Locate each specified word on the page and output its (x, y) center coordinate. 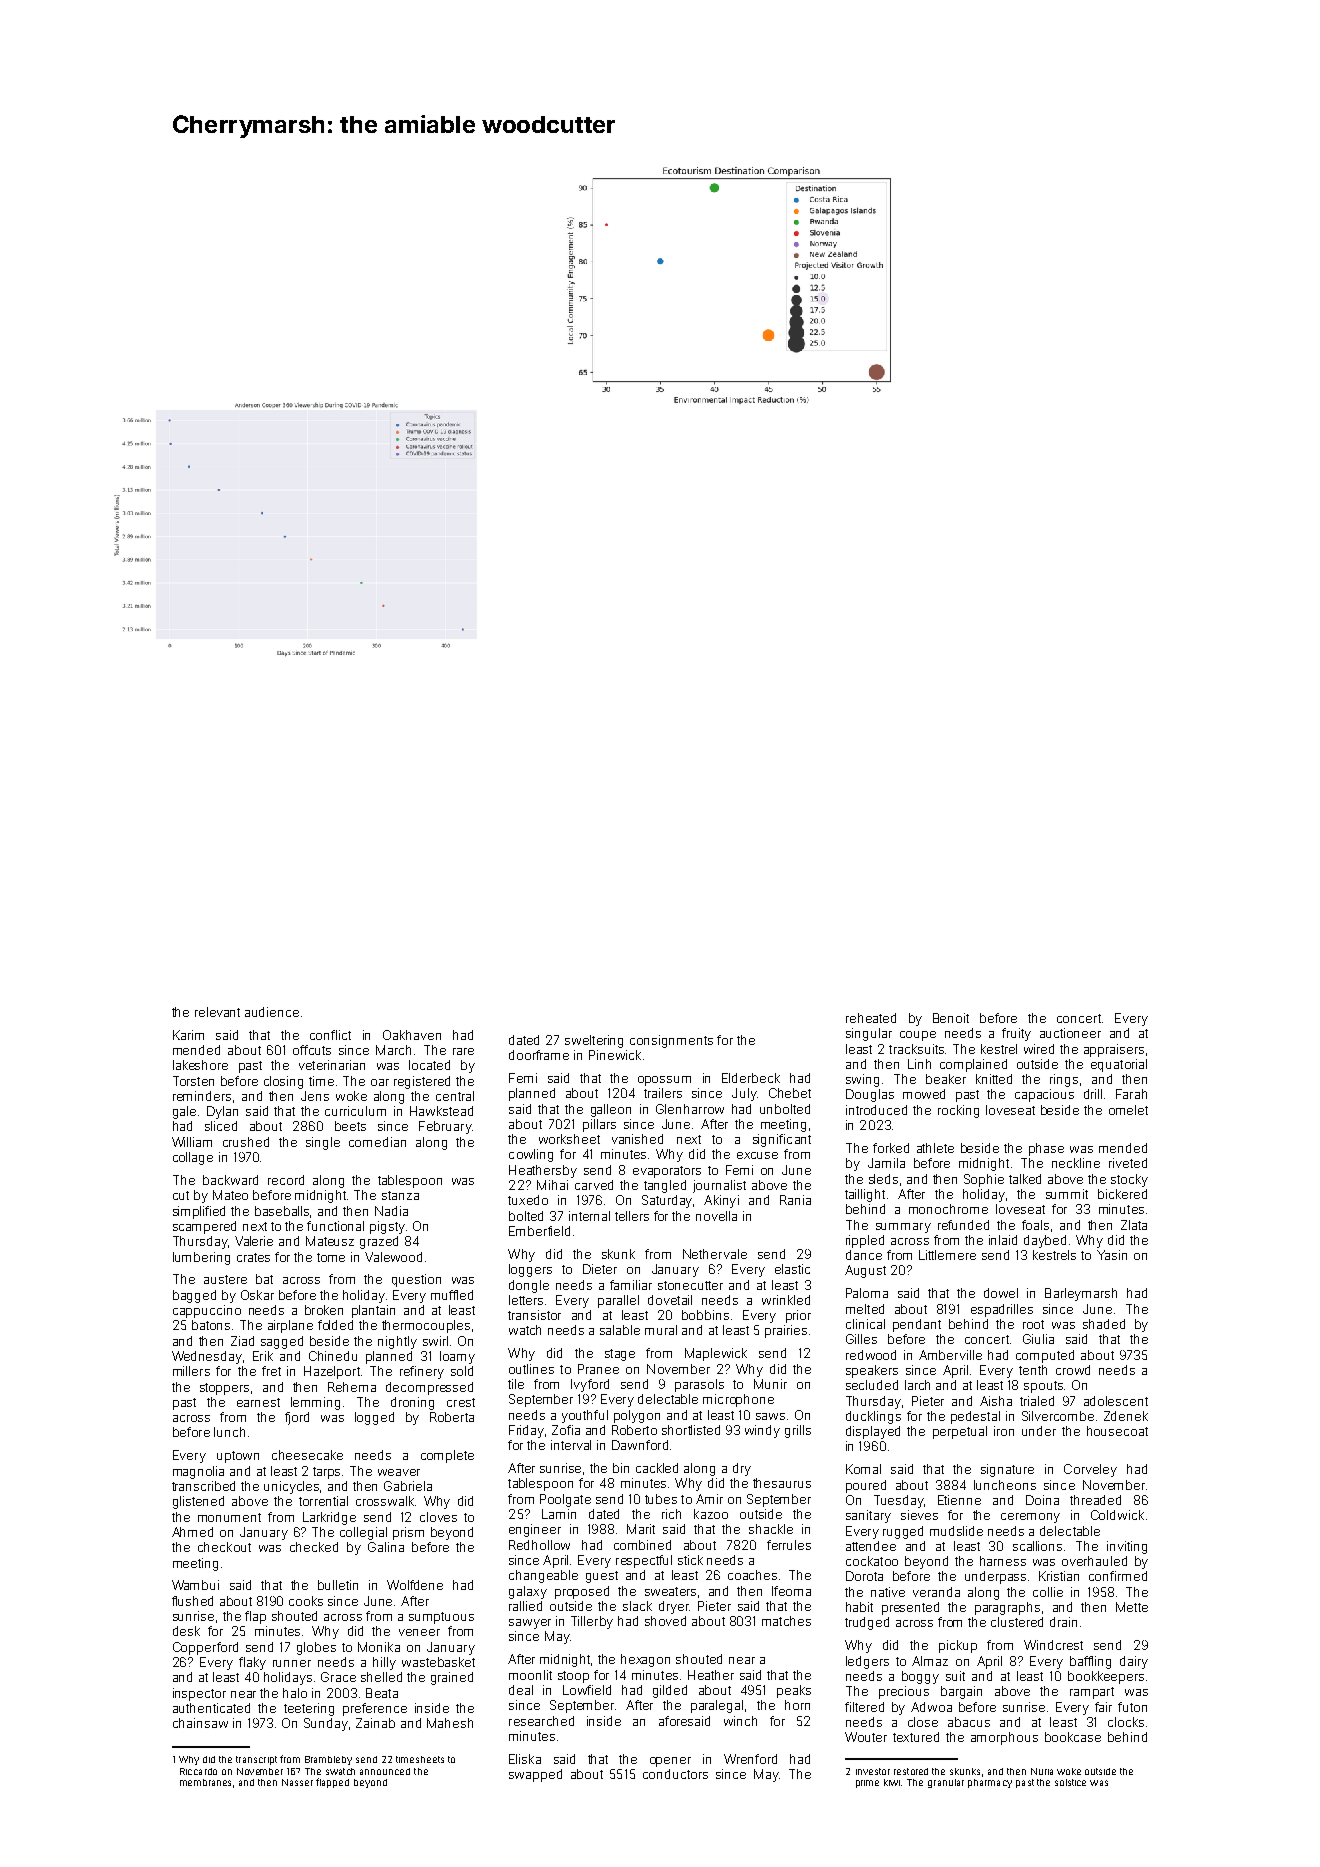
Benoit (951, 1018)
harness (1003, 1561)
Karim (188, 1035)
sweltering (594, 1041)
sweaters (670, 1591)
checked (314, 1547)
